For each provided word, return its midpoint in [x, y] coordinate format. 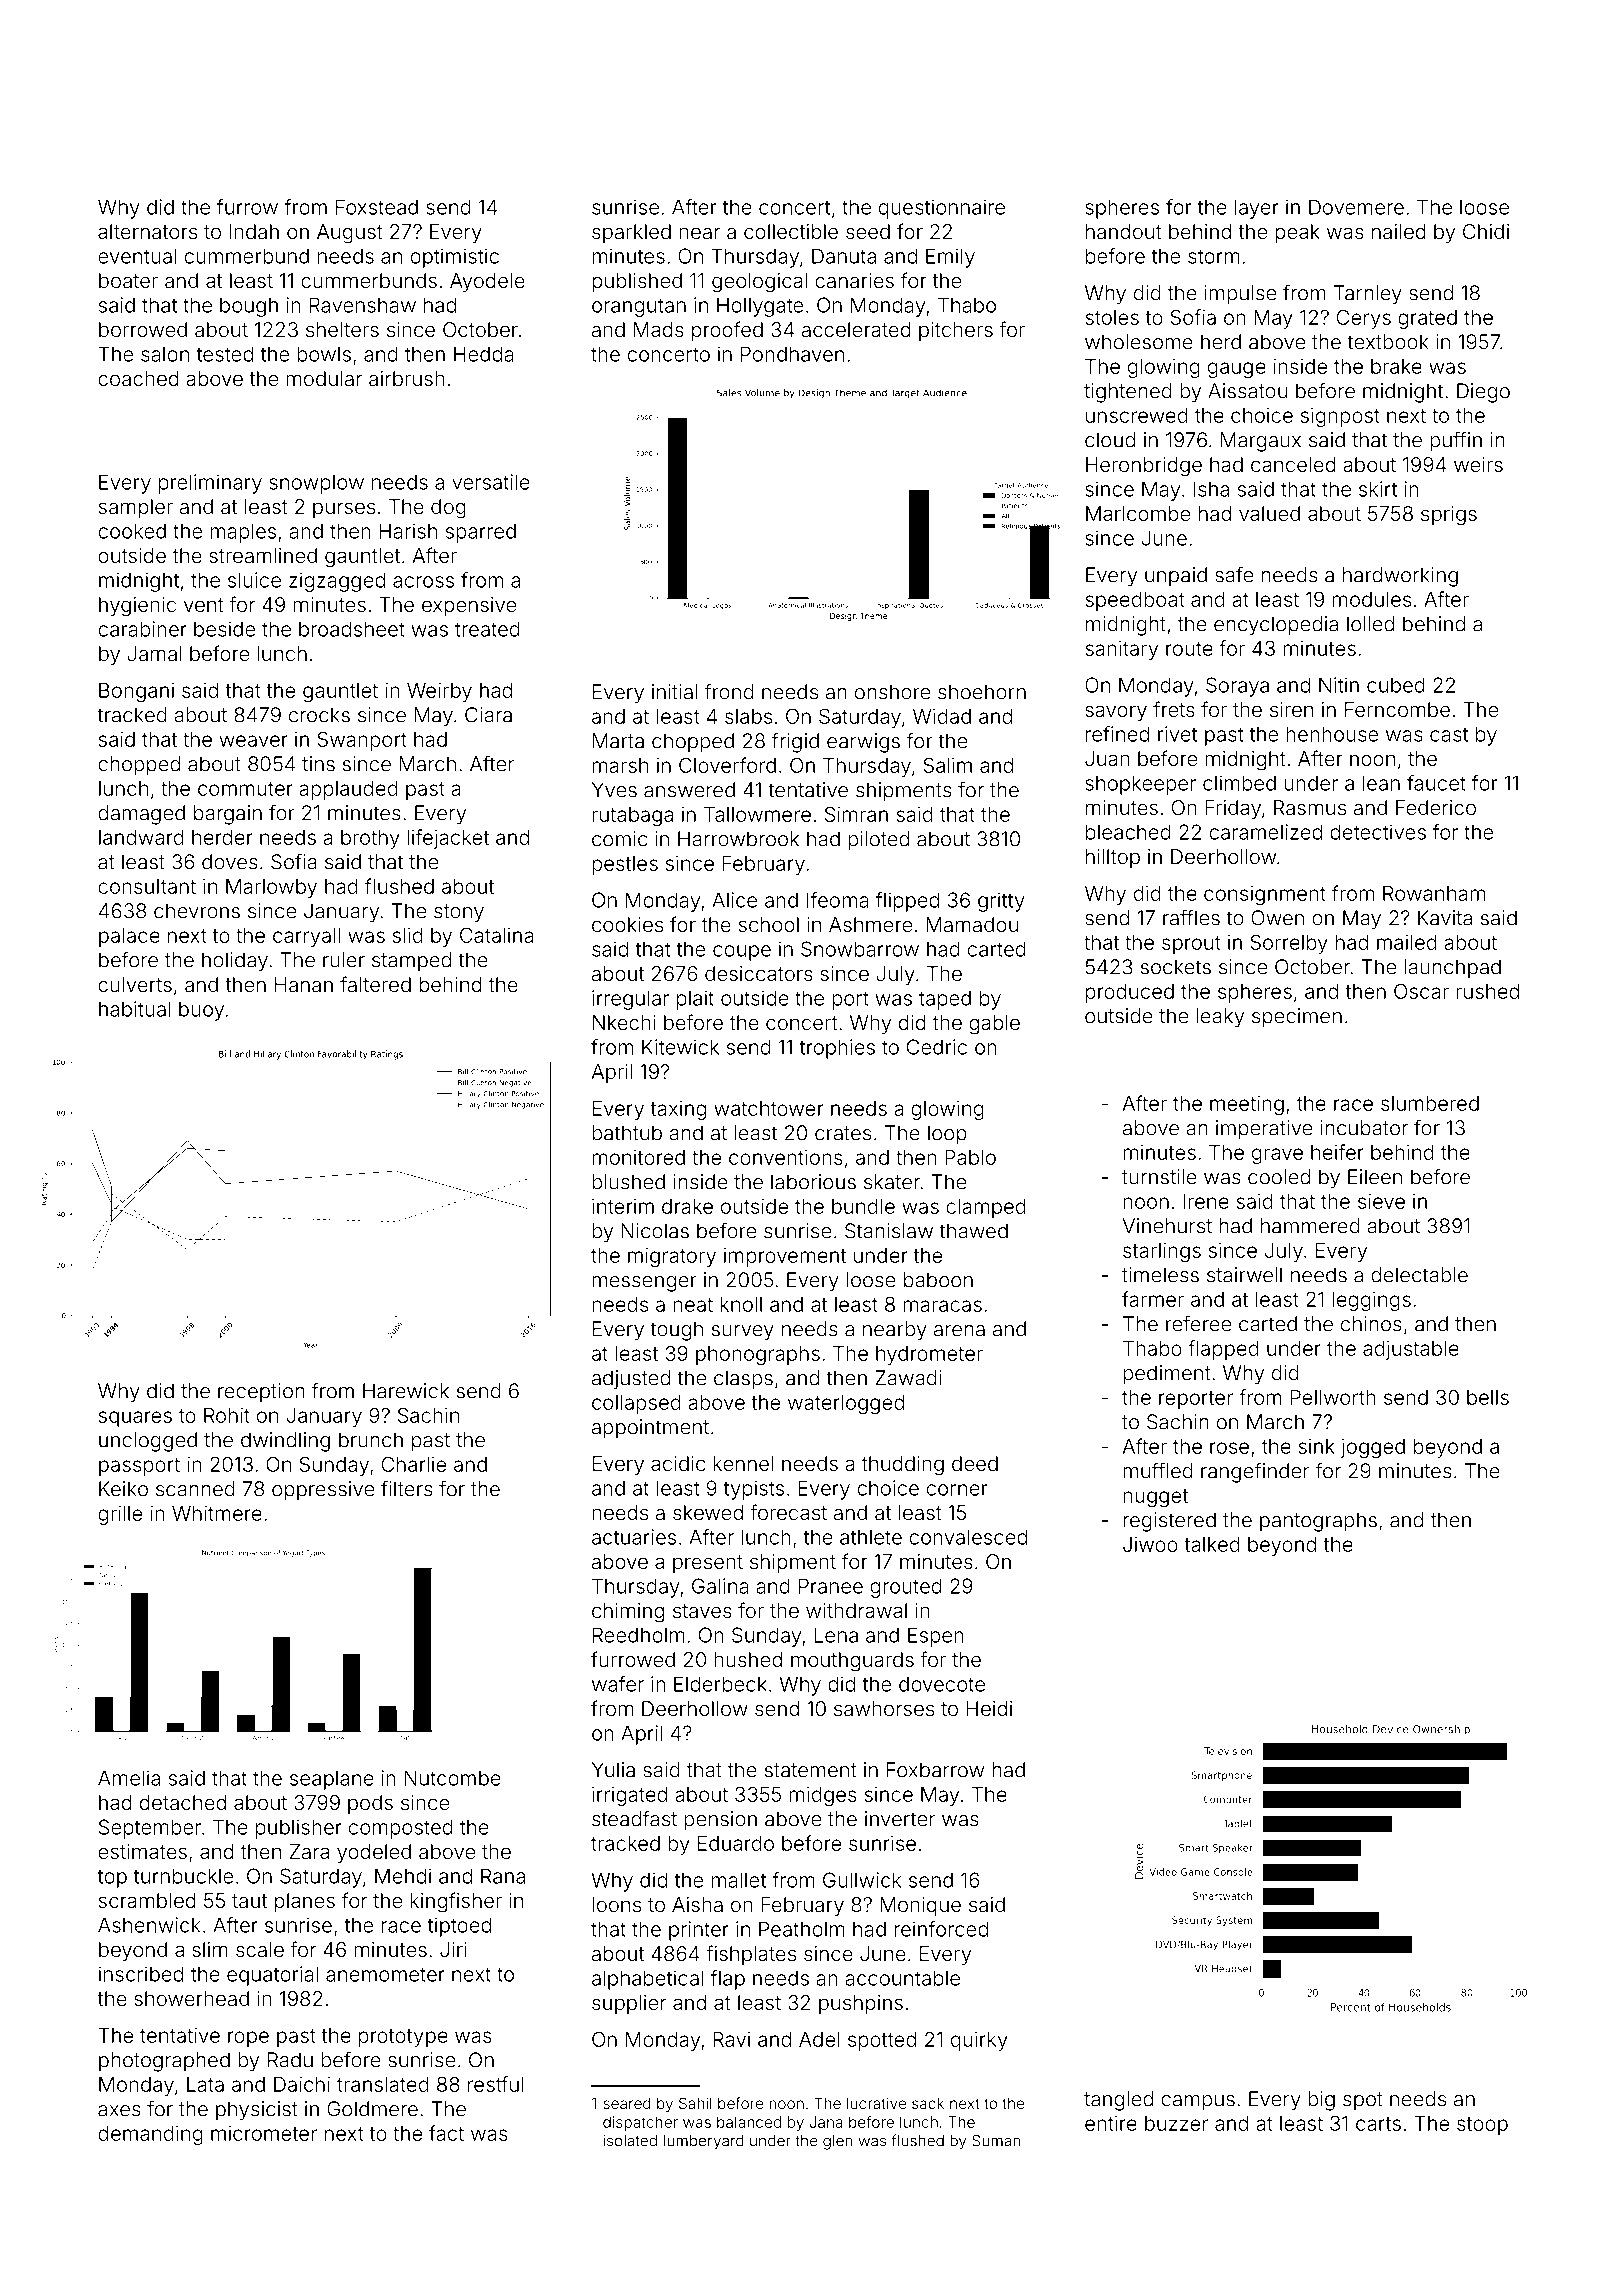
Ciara [488, 715]
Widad [942, 716]
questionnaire [942, 209]
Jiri [453, 1949]
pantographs [1318, 1522]
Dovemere [1356, 207]
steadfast [634, 1818]
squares [135, 1419]
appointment [650, 1429]
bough [249, 307]
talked [1212, 1544]
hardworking [1400, 577]
